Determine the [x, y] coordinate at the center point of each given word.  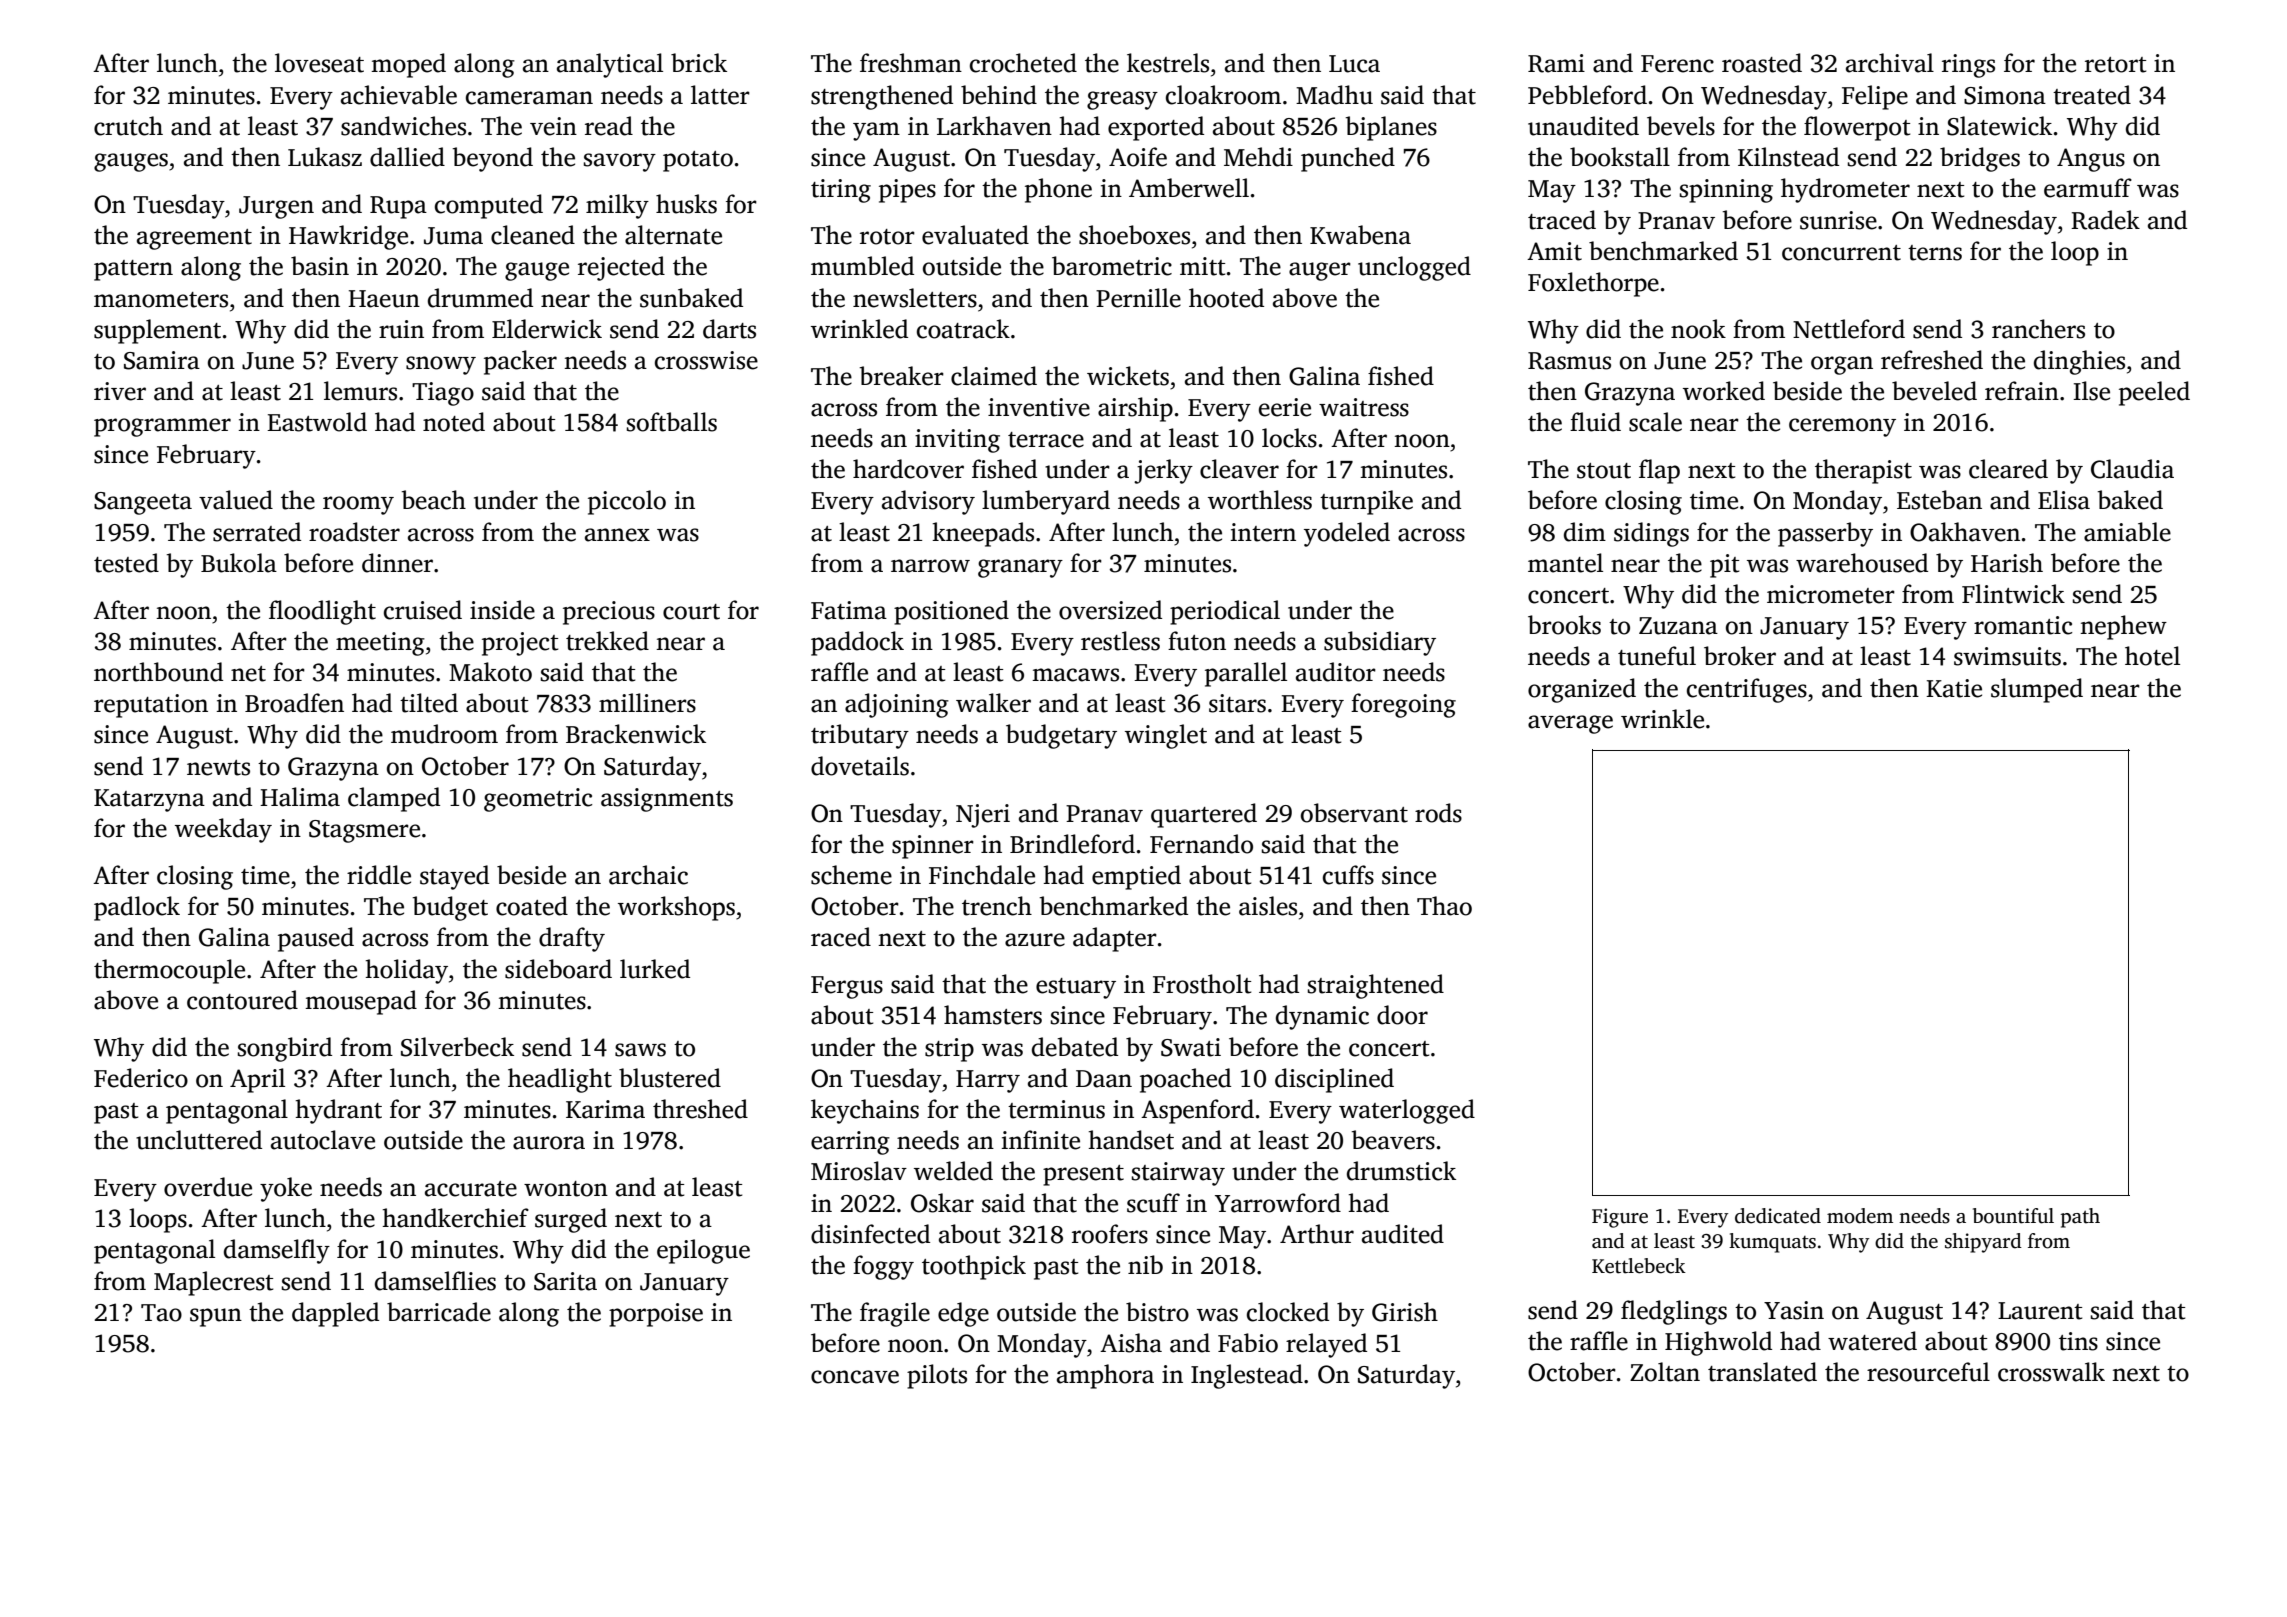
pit [1724, 566]
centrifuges [1747, 690]
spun [216, 1317]
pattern [133, 270]
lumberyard [1046, 502]
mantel [1565, 563]
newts [218, 768]
